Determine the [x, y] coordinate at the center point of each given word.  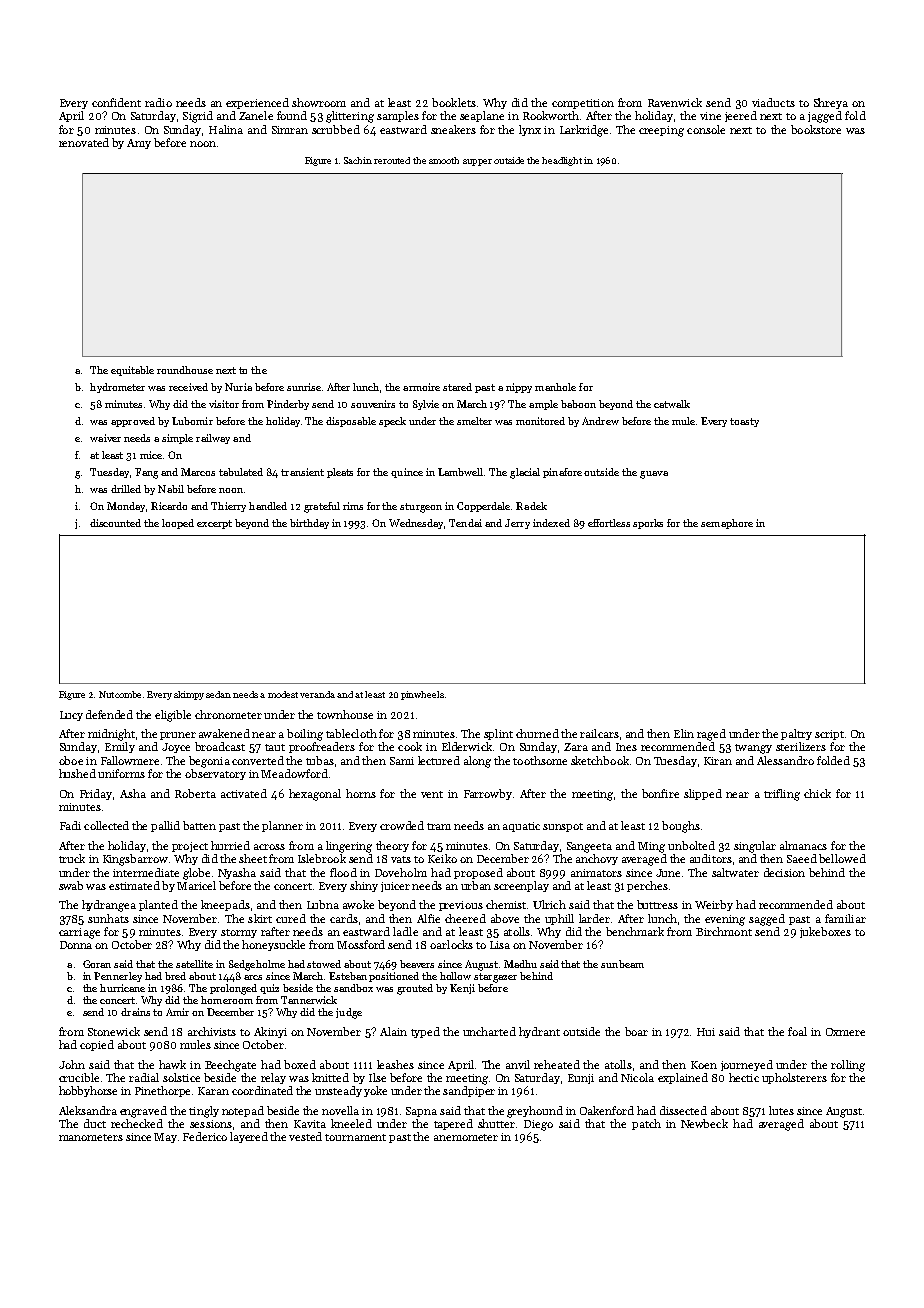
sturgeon [421, 508]
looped [178, 524]
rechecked [137, 1123]
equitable [132, 371]
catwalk [672, 404]
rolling [848, 1066]
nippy [519, 388]
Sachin [358, 160]
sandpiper [469, 1091]
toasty [744, 422]
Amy [139, 144]
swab [71, 885]
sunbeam [622, 964]
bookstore [816, 129]
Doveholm [401, 872]
